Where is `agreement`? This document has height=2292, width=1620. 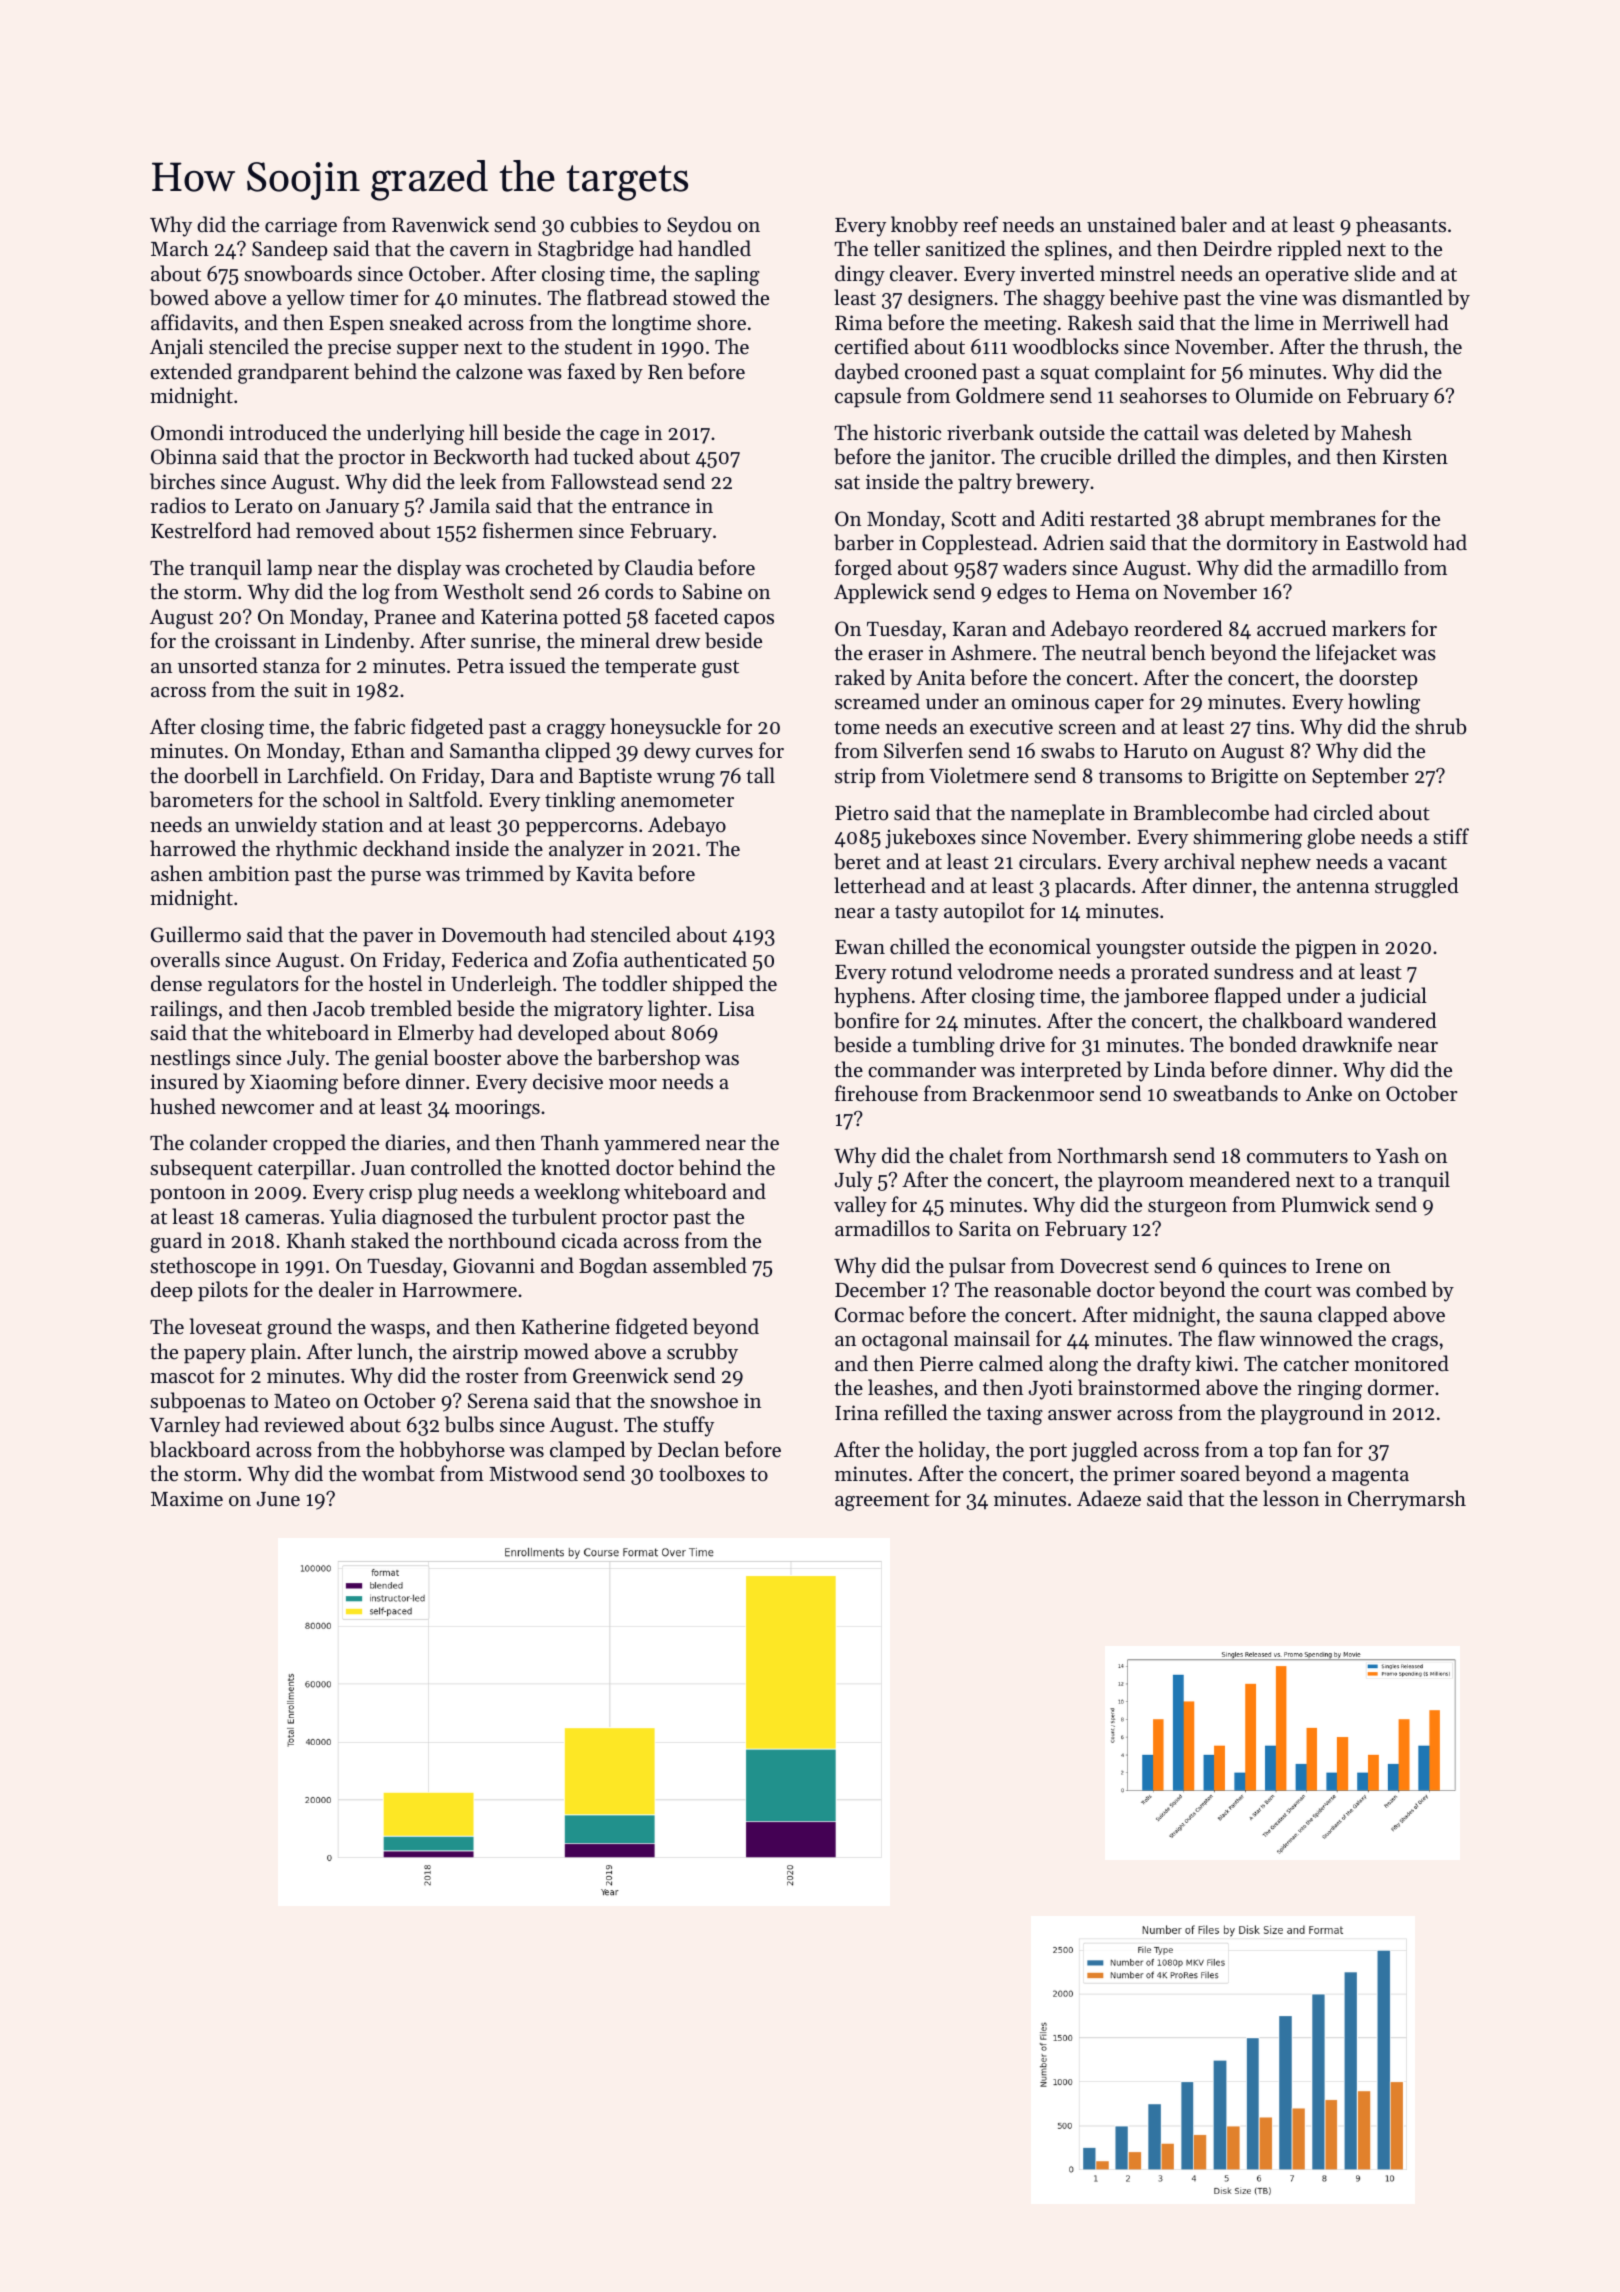 agreement is located at coordinates (882, 1502).
